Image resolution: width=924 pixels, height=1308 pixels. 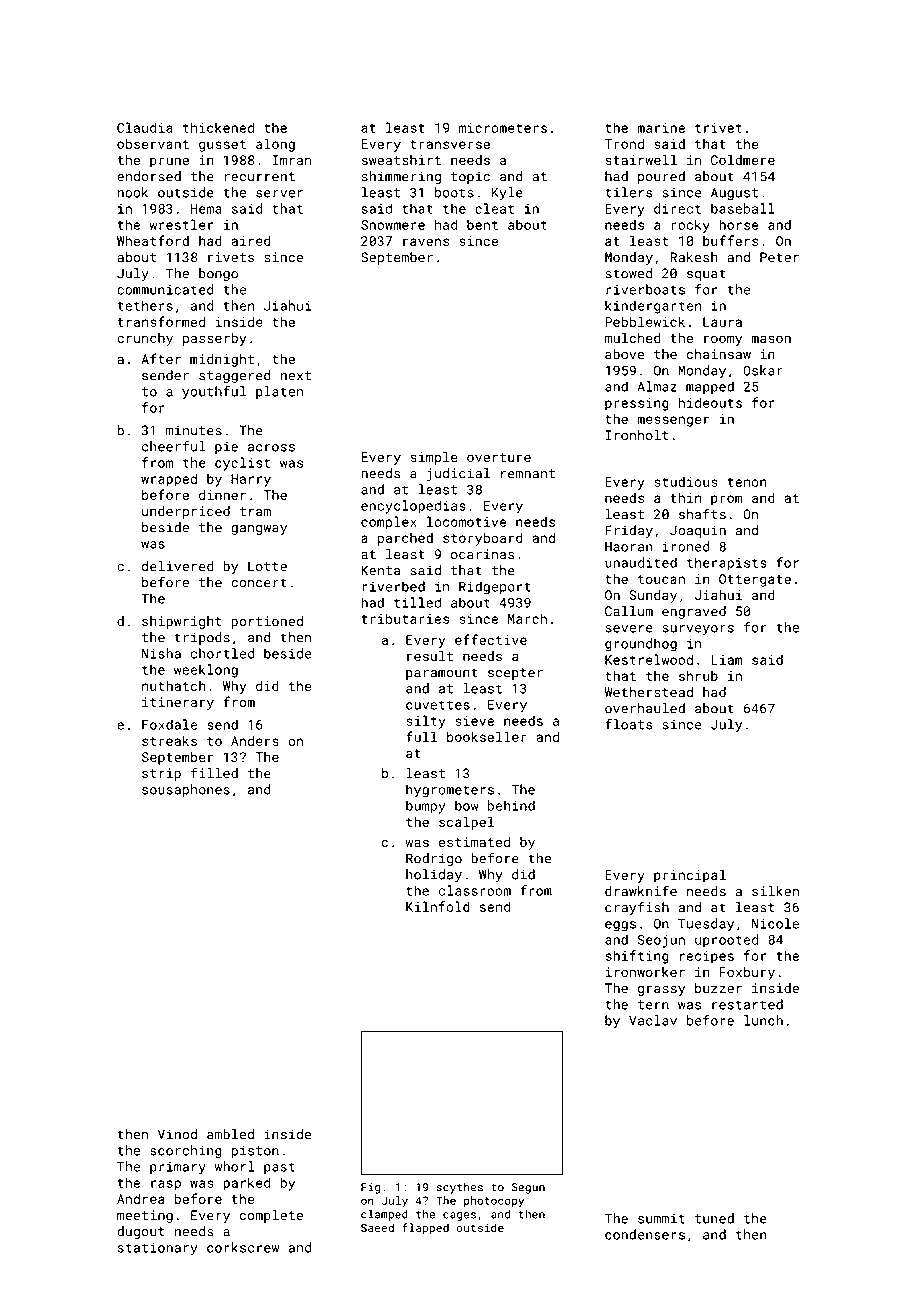 I want to click on flapped, so click(x=425, y=1229).
